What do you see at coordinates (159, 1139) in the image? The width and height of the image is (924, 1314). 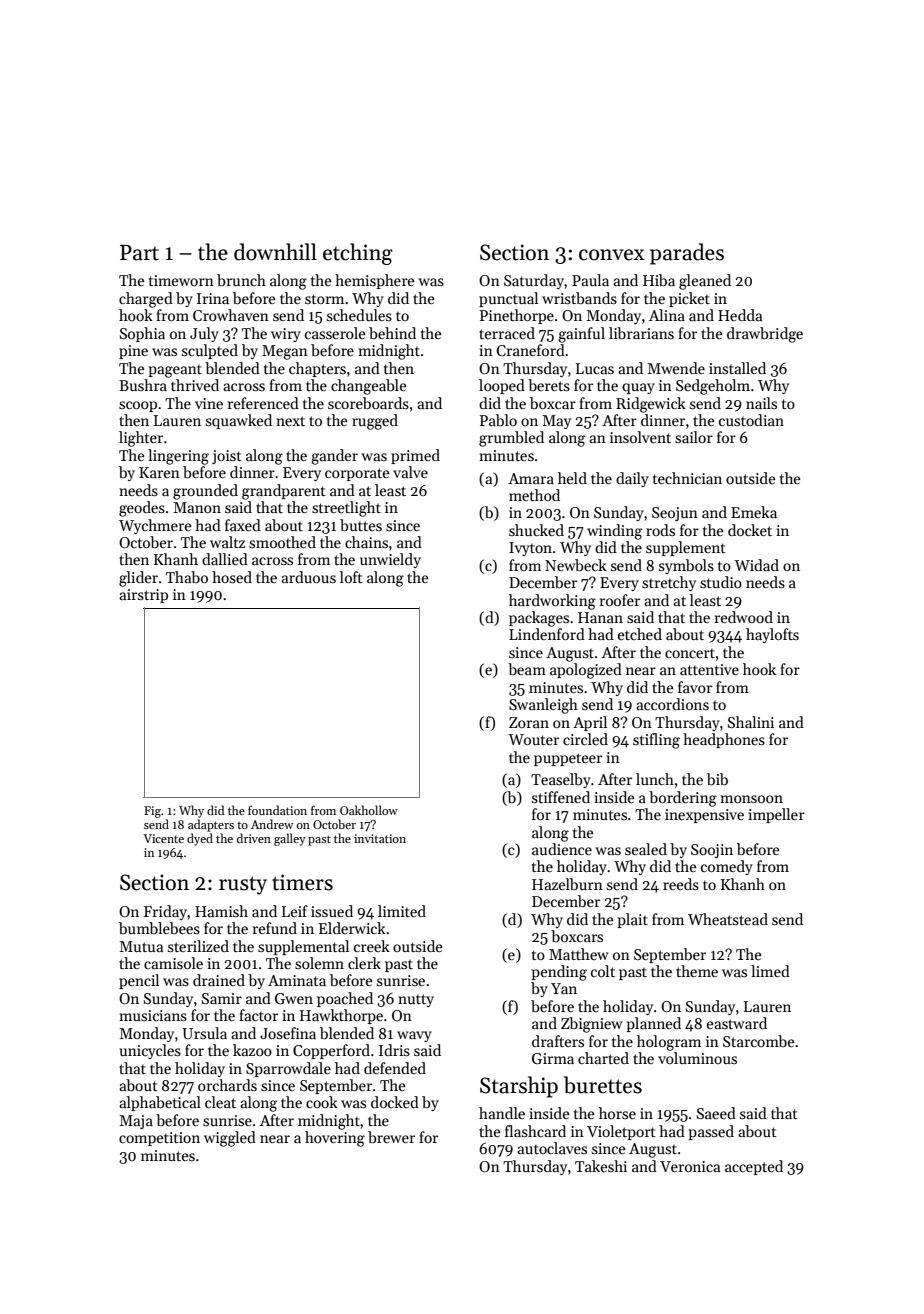 I see `competition` at bounding box center [159, 1139].
